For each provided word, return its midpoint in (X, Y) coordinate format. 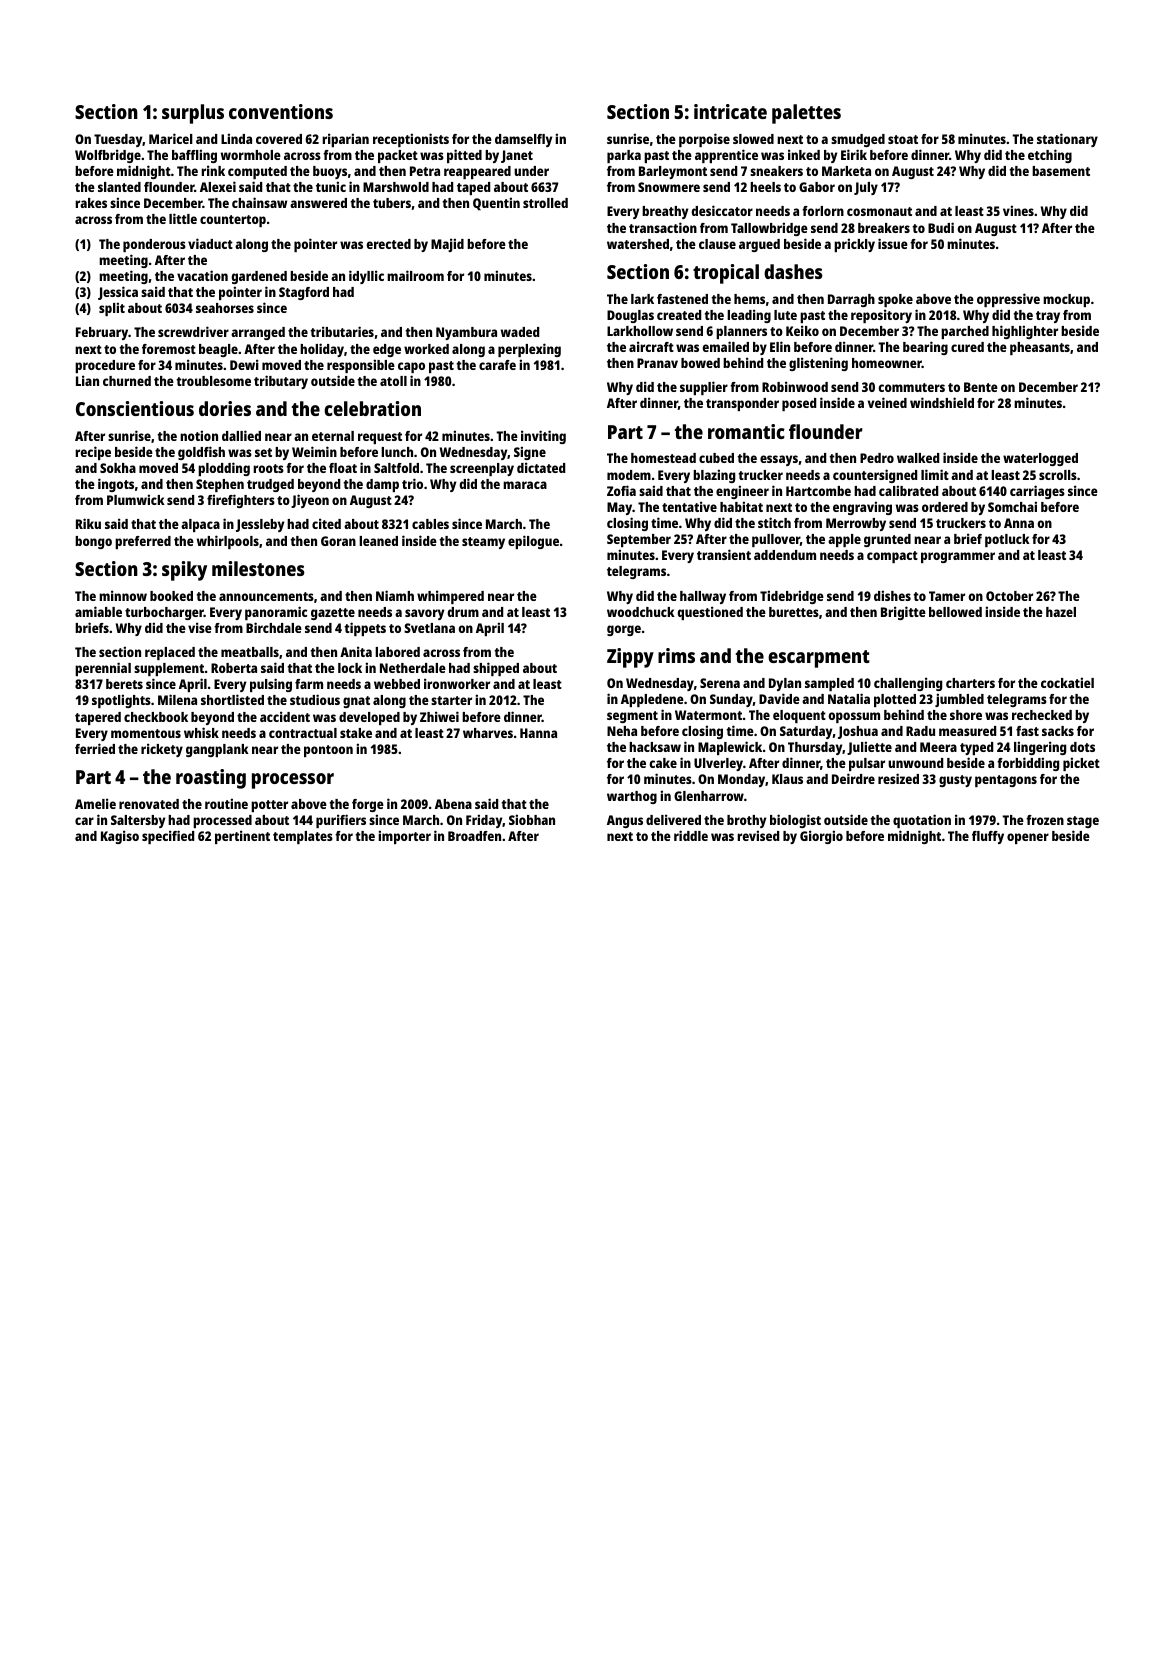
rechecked (1042, 715)
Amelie (95, 803)
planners (741, 332)
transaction (663, 227)
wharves (488, 733)
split (112, 309)
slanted (119, 187)
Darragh (851, 300)
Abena (453, 804)
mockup (1066, 300)
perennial (103, 669)
